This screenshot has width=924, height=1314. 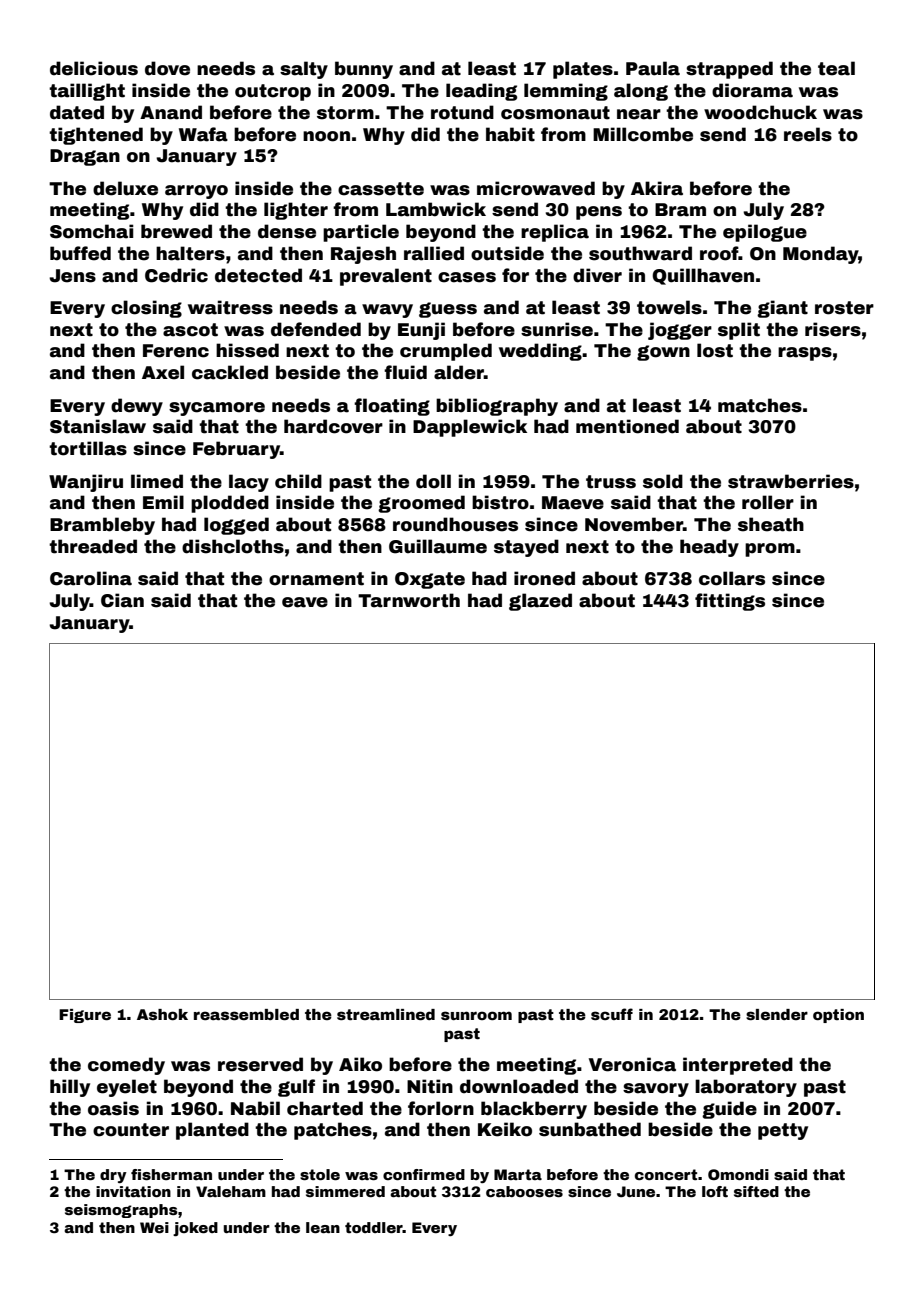 What do you see at coordinates (167, 68) in the screenshot?
I see `dove` at bounding box center [167, 68].
